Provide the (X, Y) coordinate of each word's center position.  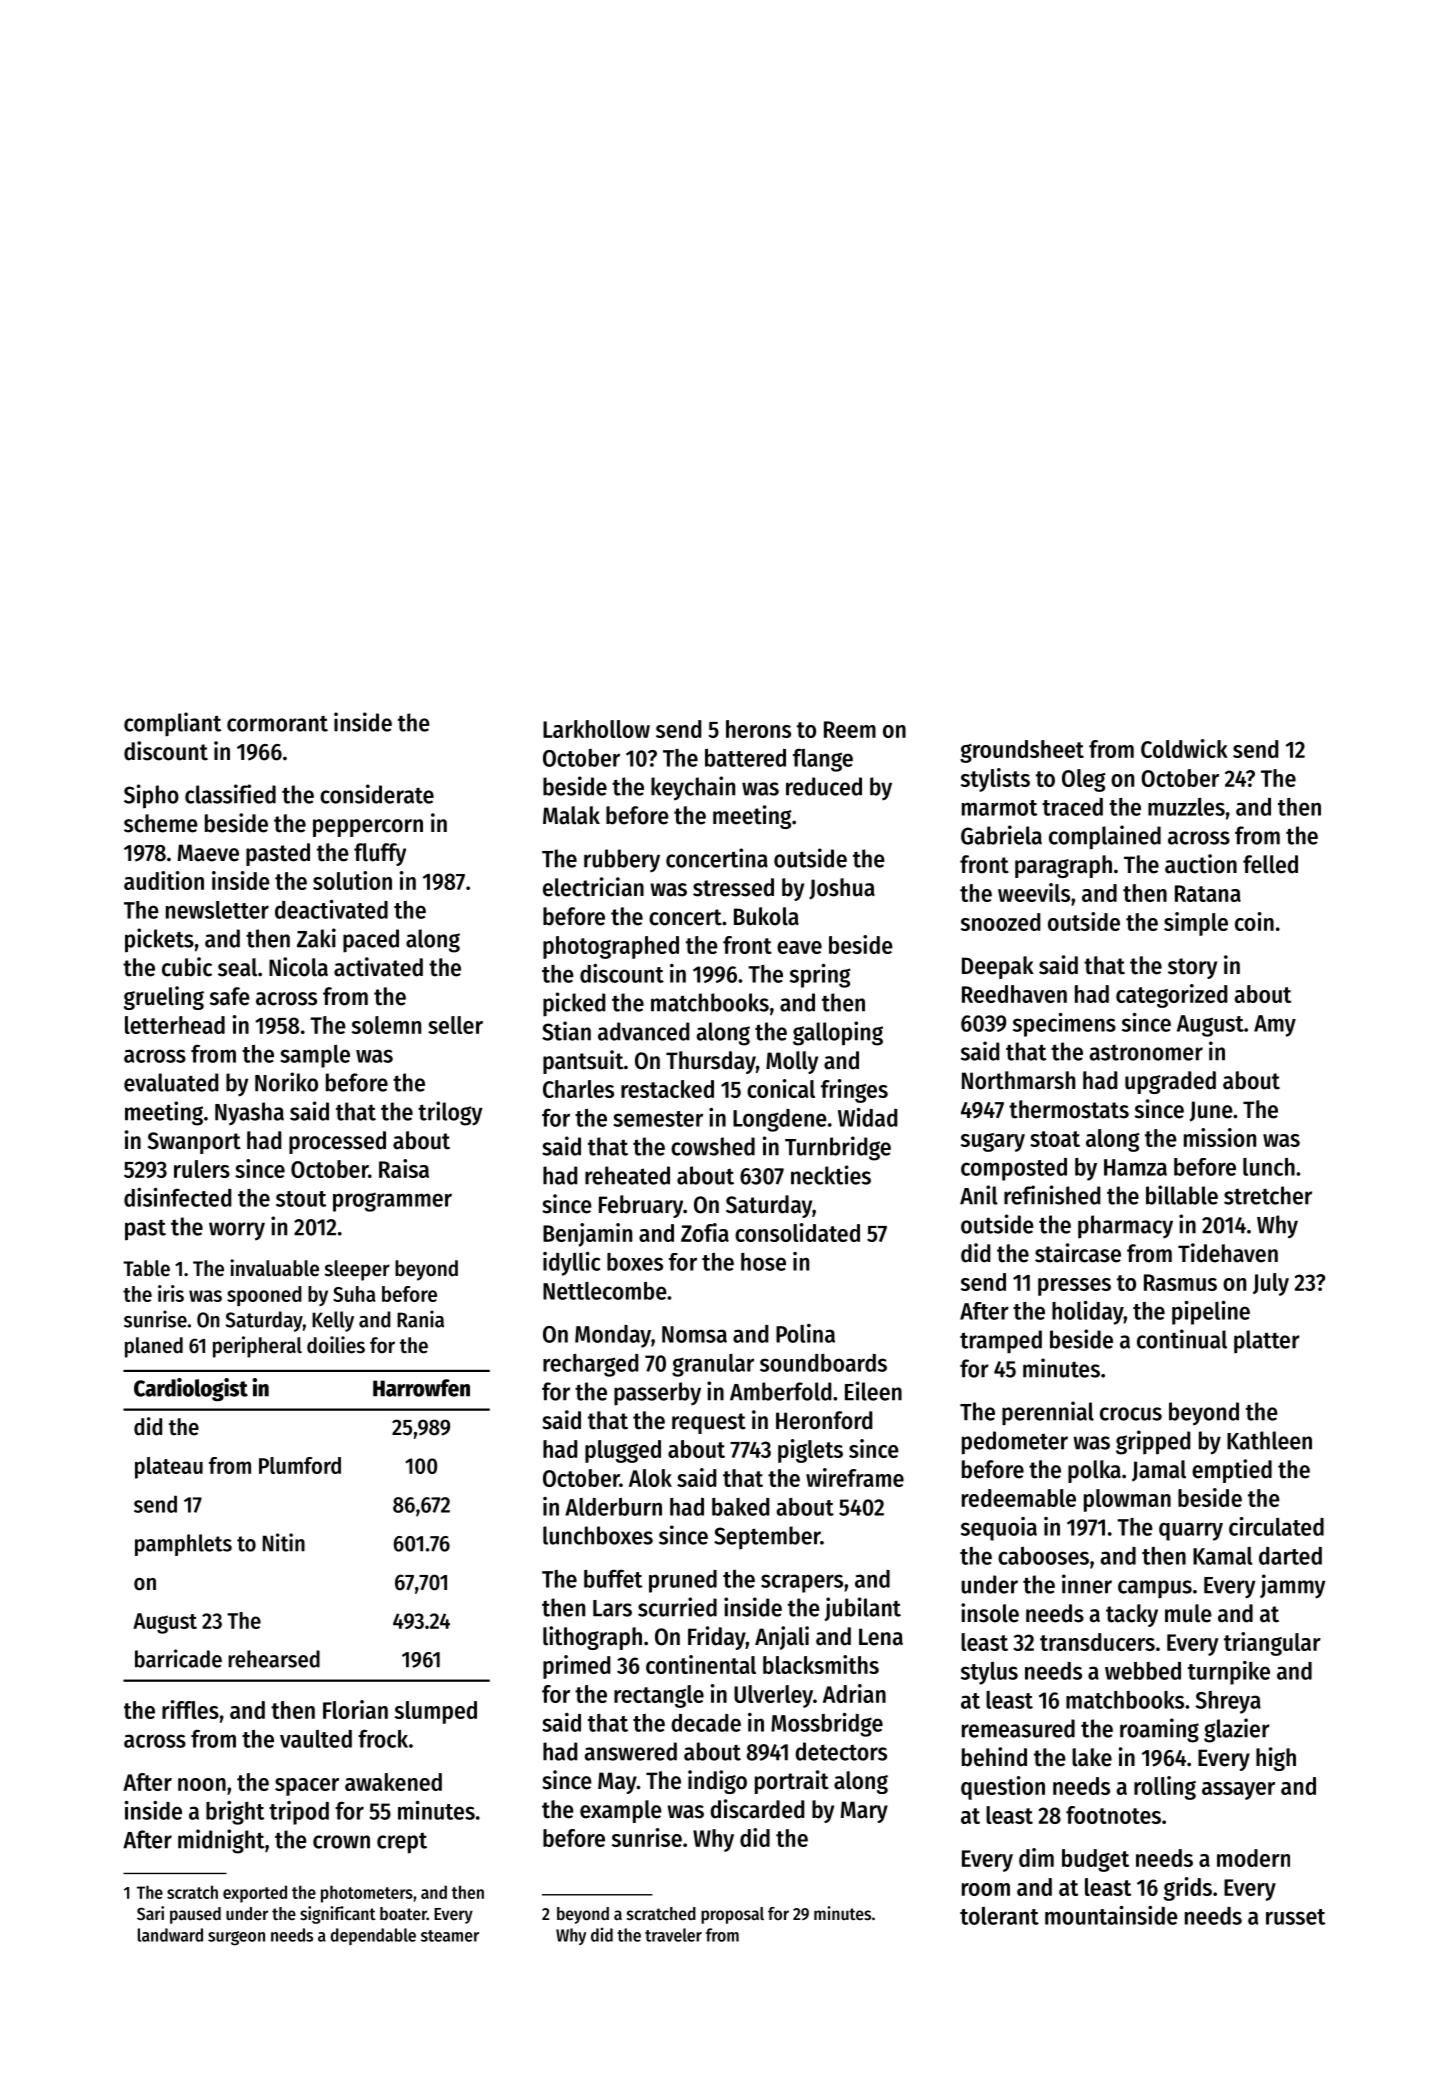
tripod (299, 1813)
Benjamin (587, 1235)
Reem (850, 729)
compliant (172, 724)
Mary (864, 1812)
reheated (627, 1175)
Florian (355, 1709)
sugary (993, 1142)
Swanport (194, 1143)
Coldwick (1184, 748)
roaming (1159, 1730)
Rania (420, 1319)
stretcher (1268, 1195)
